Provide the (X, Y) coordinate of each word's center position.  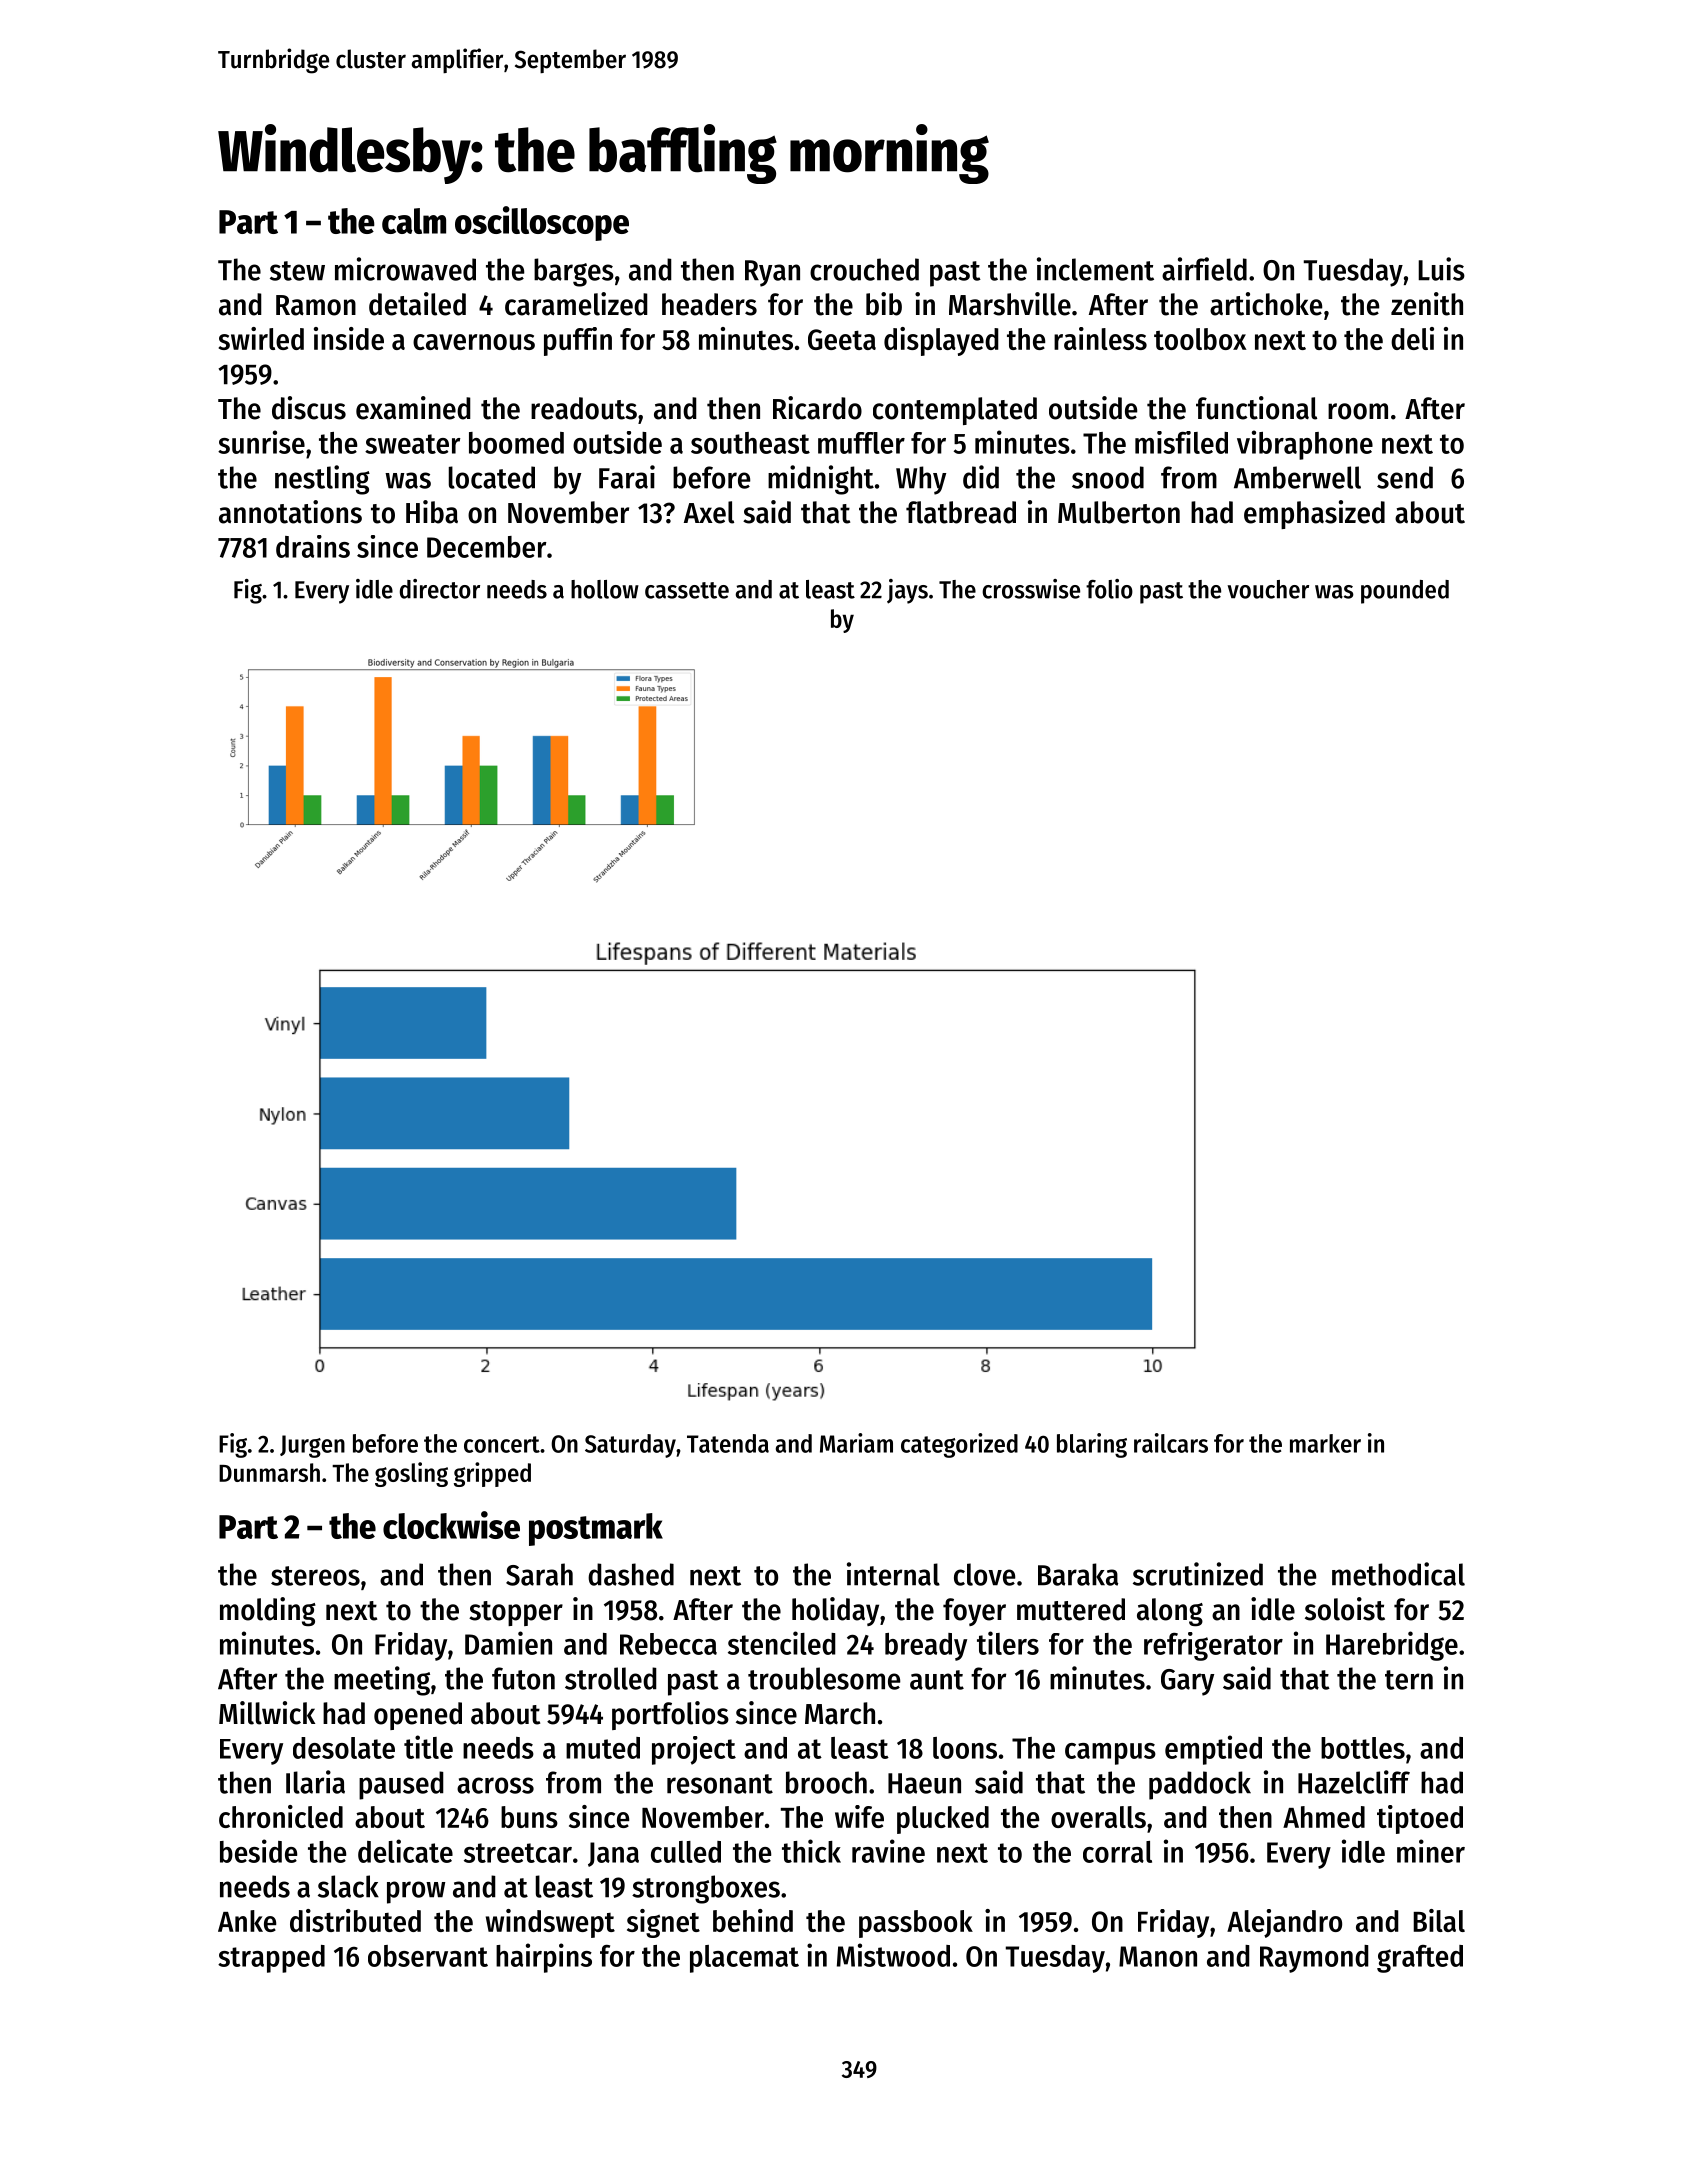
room (1358, 411)
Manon (1158, 1956)
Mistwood (893, 1955)
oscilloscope (542, 223)
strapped (271, 1959)
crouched (864, 269)
